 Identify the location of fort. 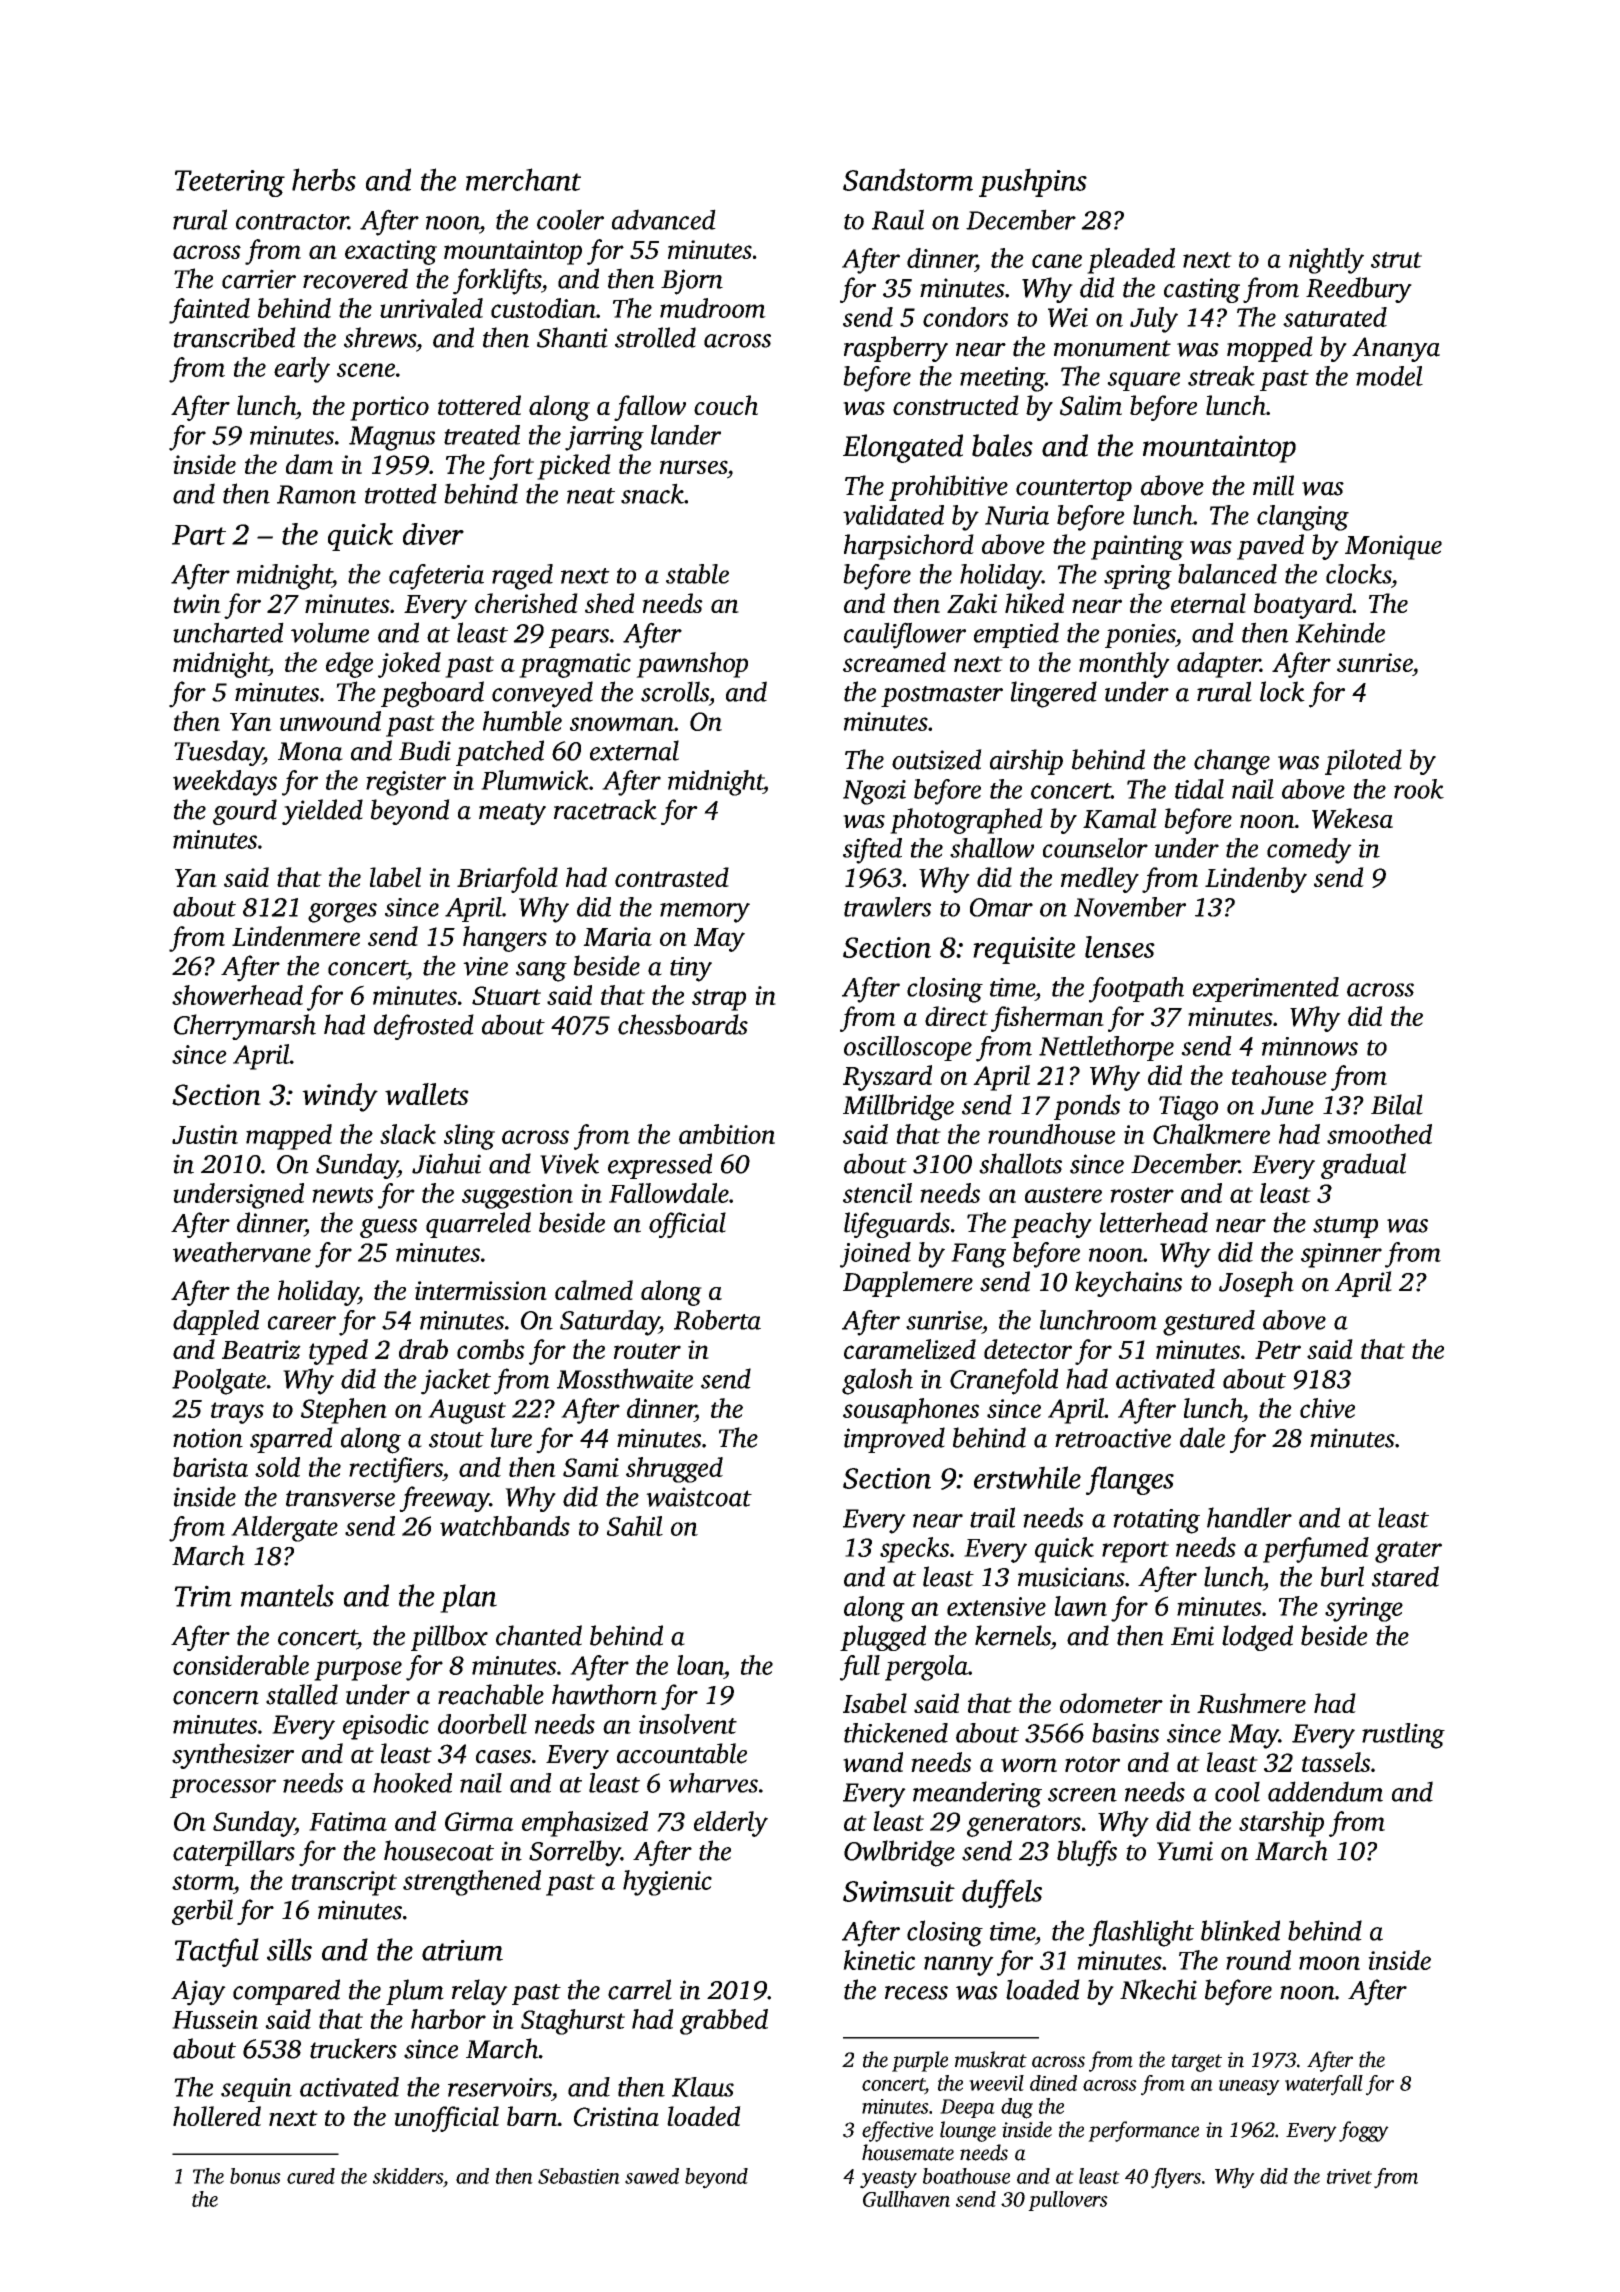
(511, 467).
